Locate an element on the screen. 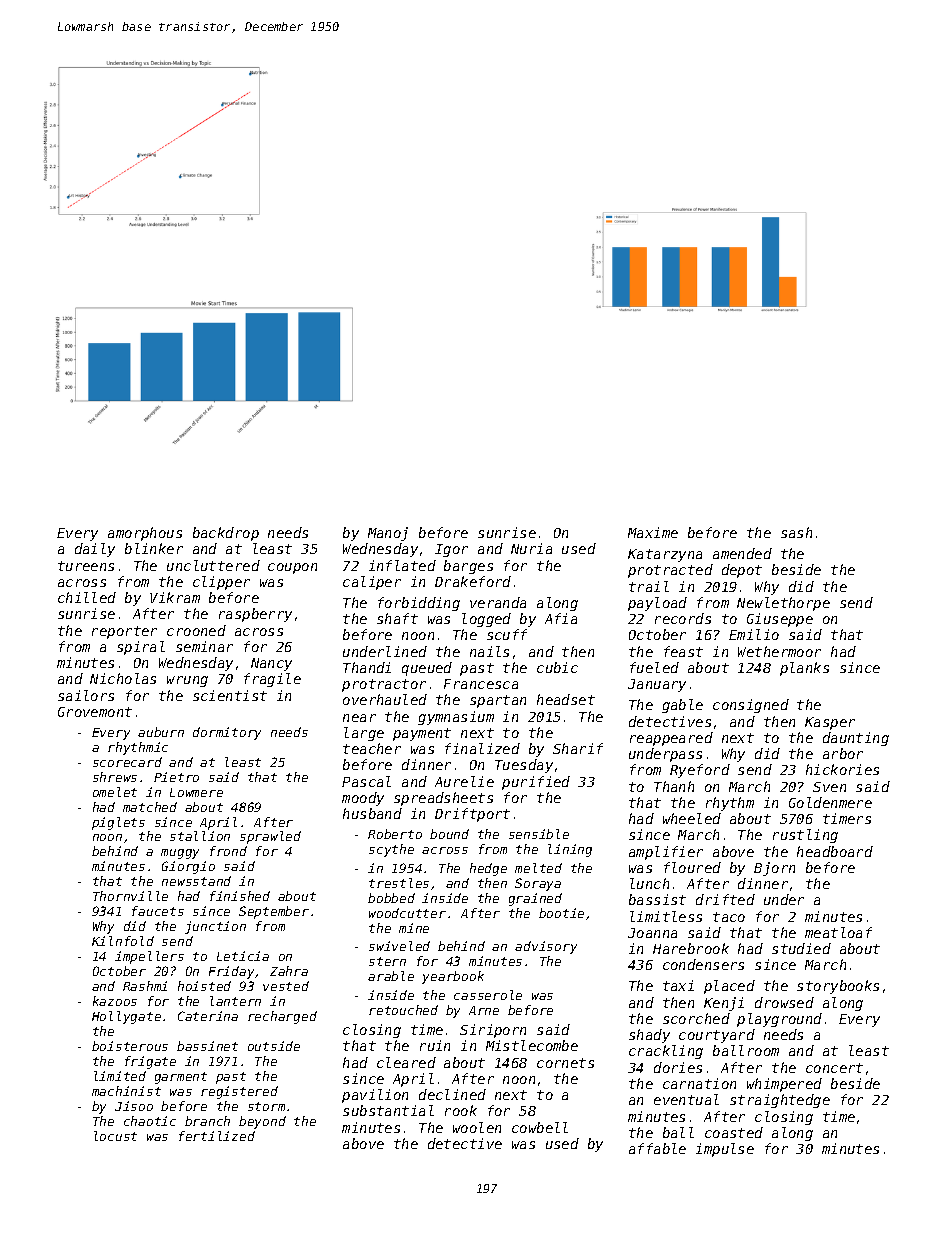 Image resolution: width=952 pixels, height=1233 pixels. Nuria is located at coordinates (531, 548).
